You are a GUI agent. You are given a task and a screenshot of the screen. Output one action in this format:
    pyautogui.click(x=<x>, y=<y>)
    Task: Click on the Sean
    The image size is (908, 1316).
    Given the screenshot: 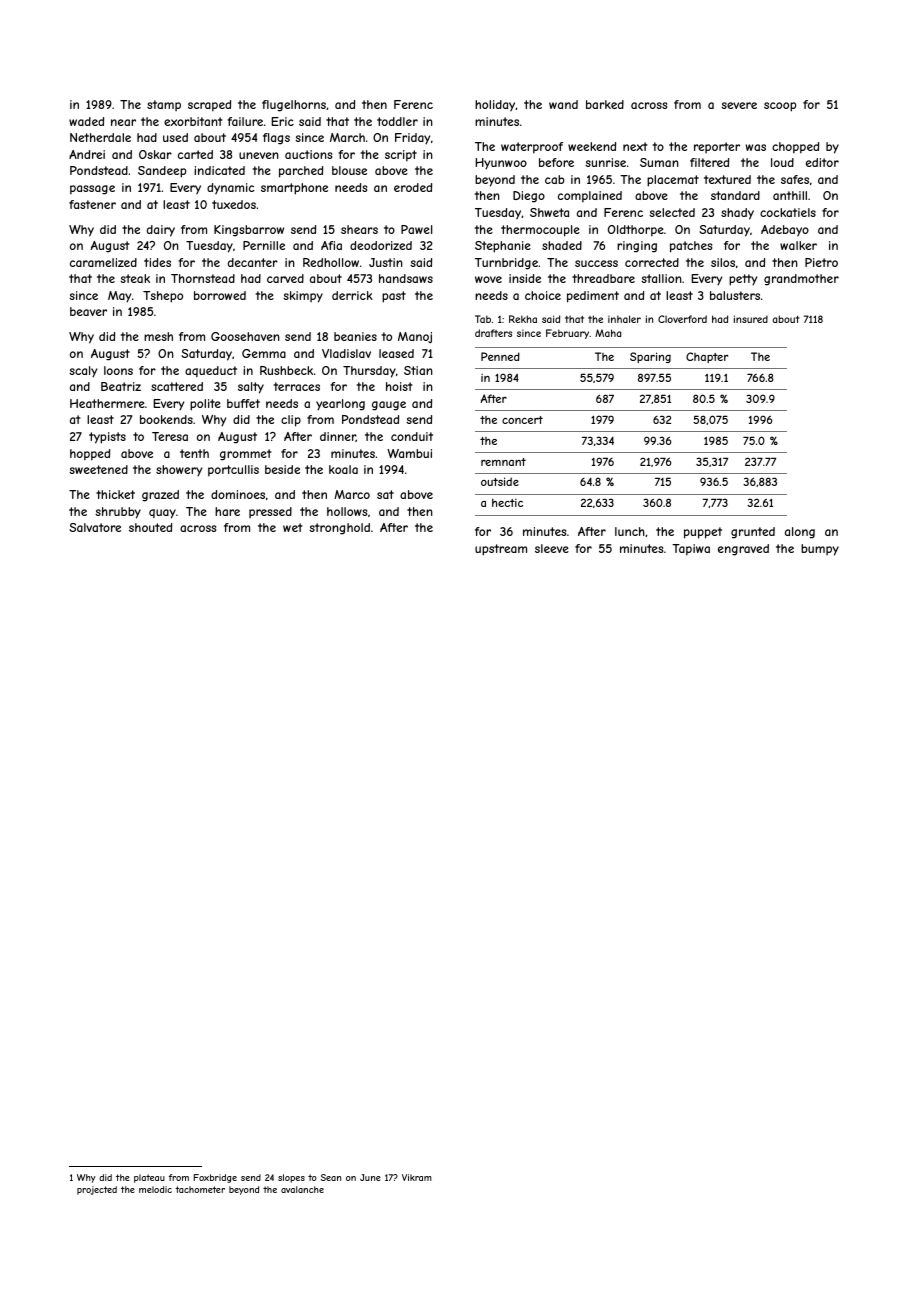 What is the action you would take?
    pyautogui.click(x=331, y=1177)
